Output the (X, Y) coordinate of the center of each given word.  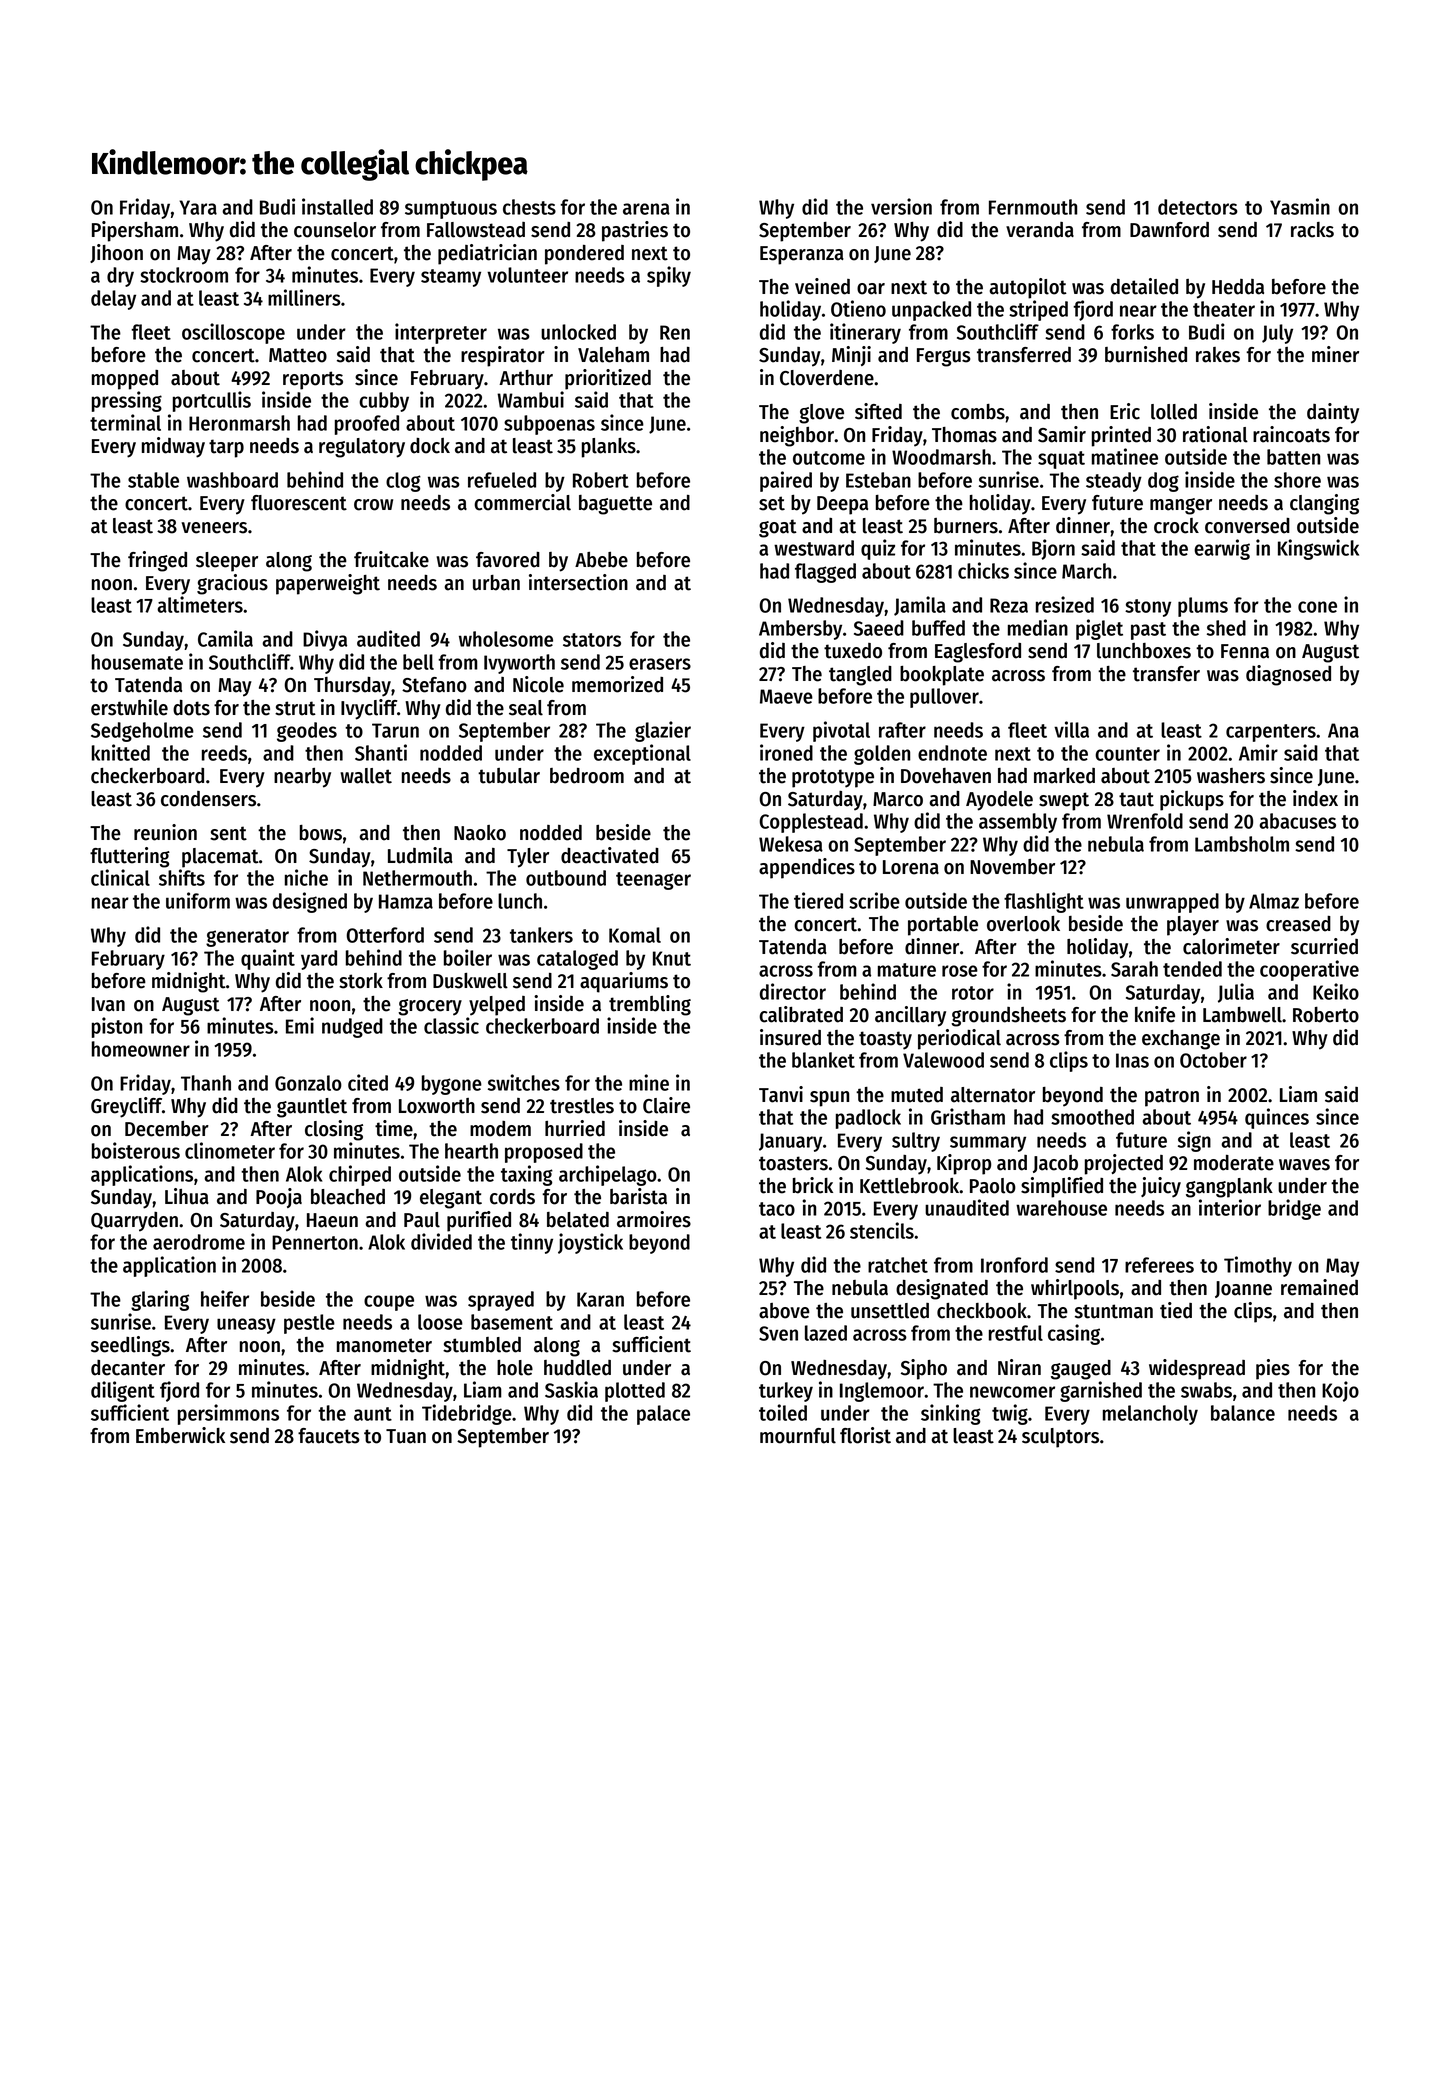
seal (526, 708)
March (1086, 571)
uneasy (246, 1326)
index (1315, 798)
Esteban (878, 480)
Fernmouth (1033, 207)
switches (524, 1082)
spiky (669, 276)
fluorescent (299, 503)
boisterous (136, 1150)
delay (113, 300)
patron (1172, 1097)
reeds (224, 753)
